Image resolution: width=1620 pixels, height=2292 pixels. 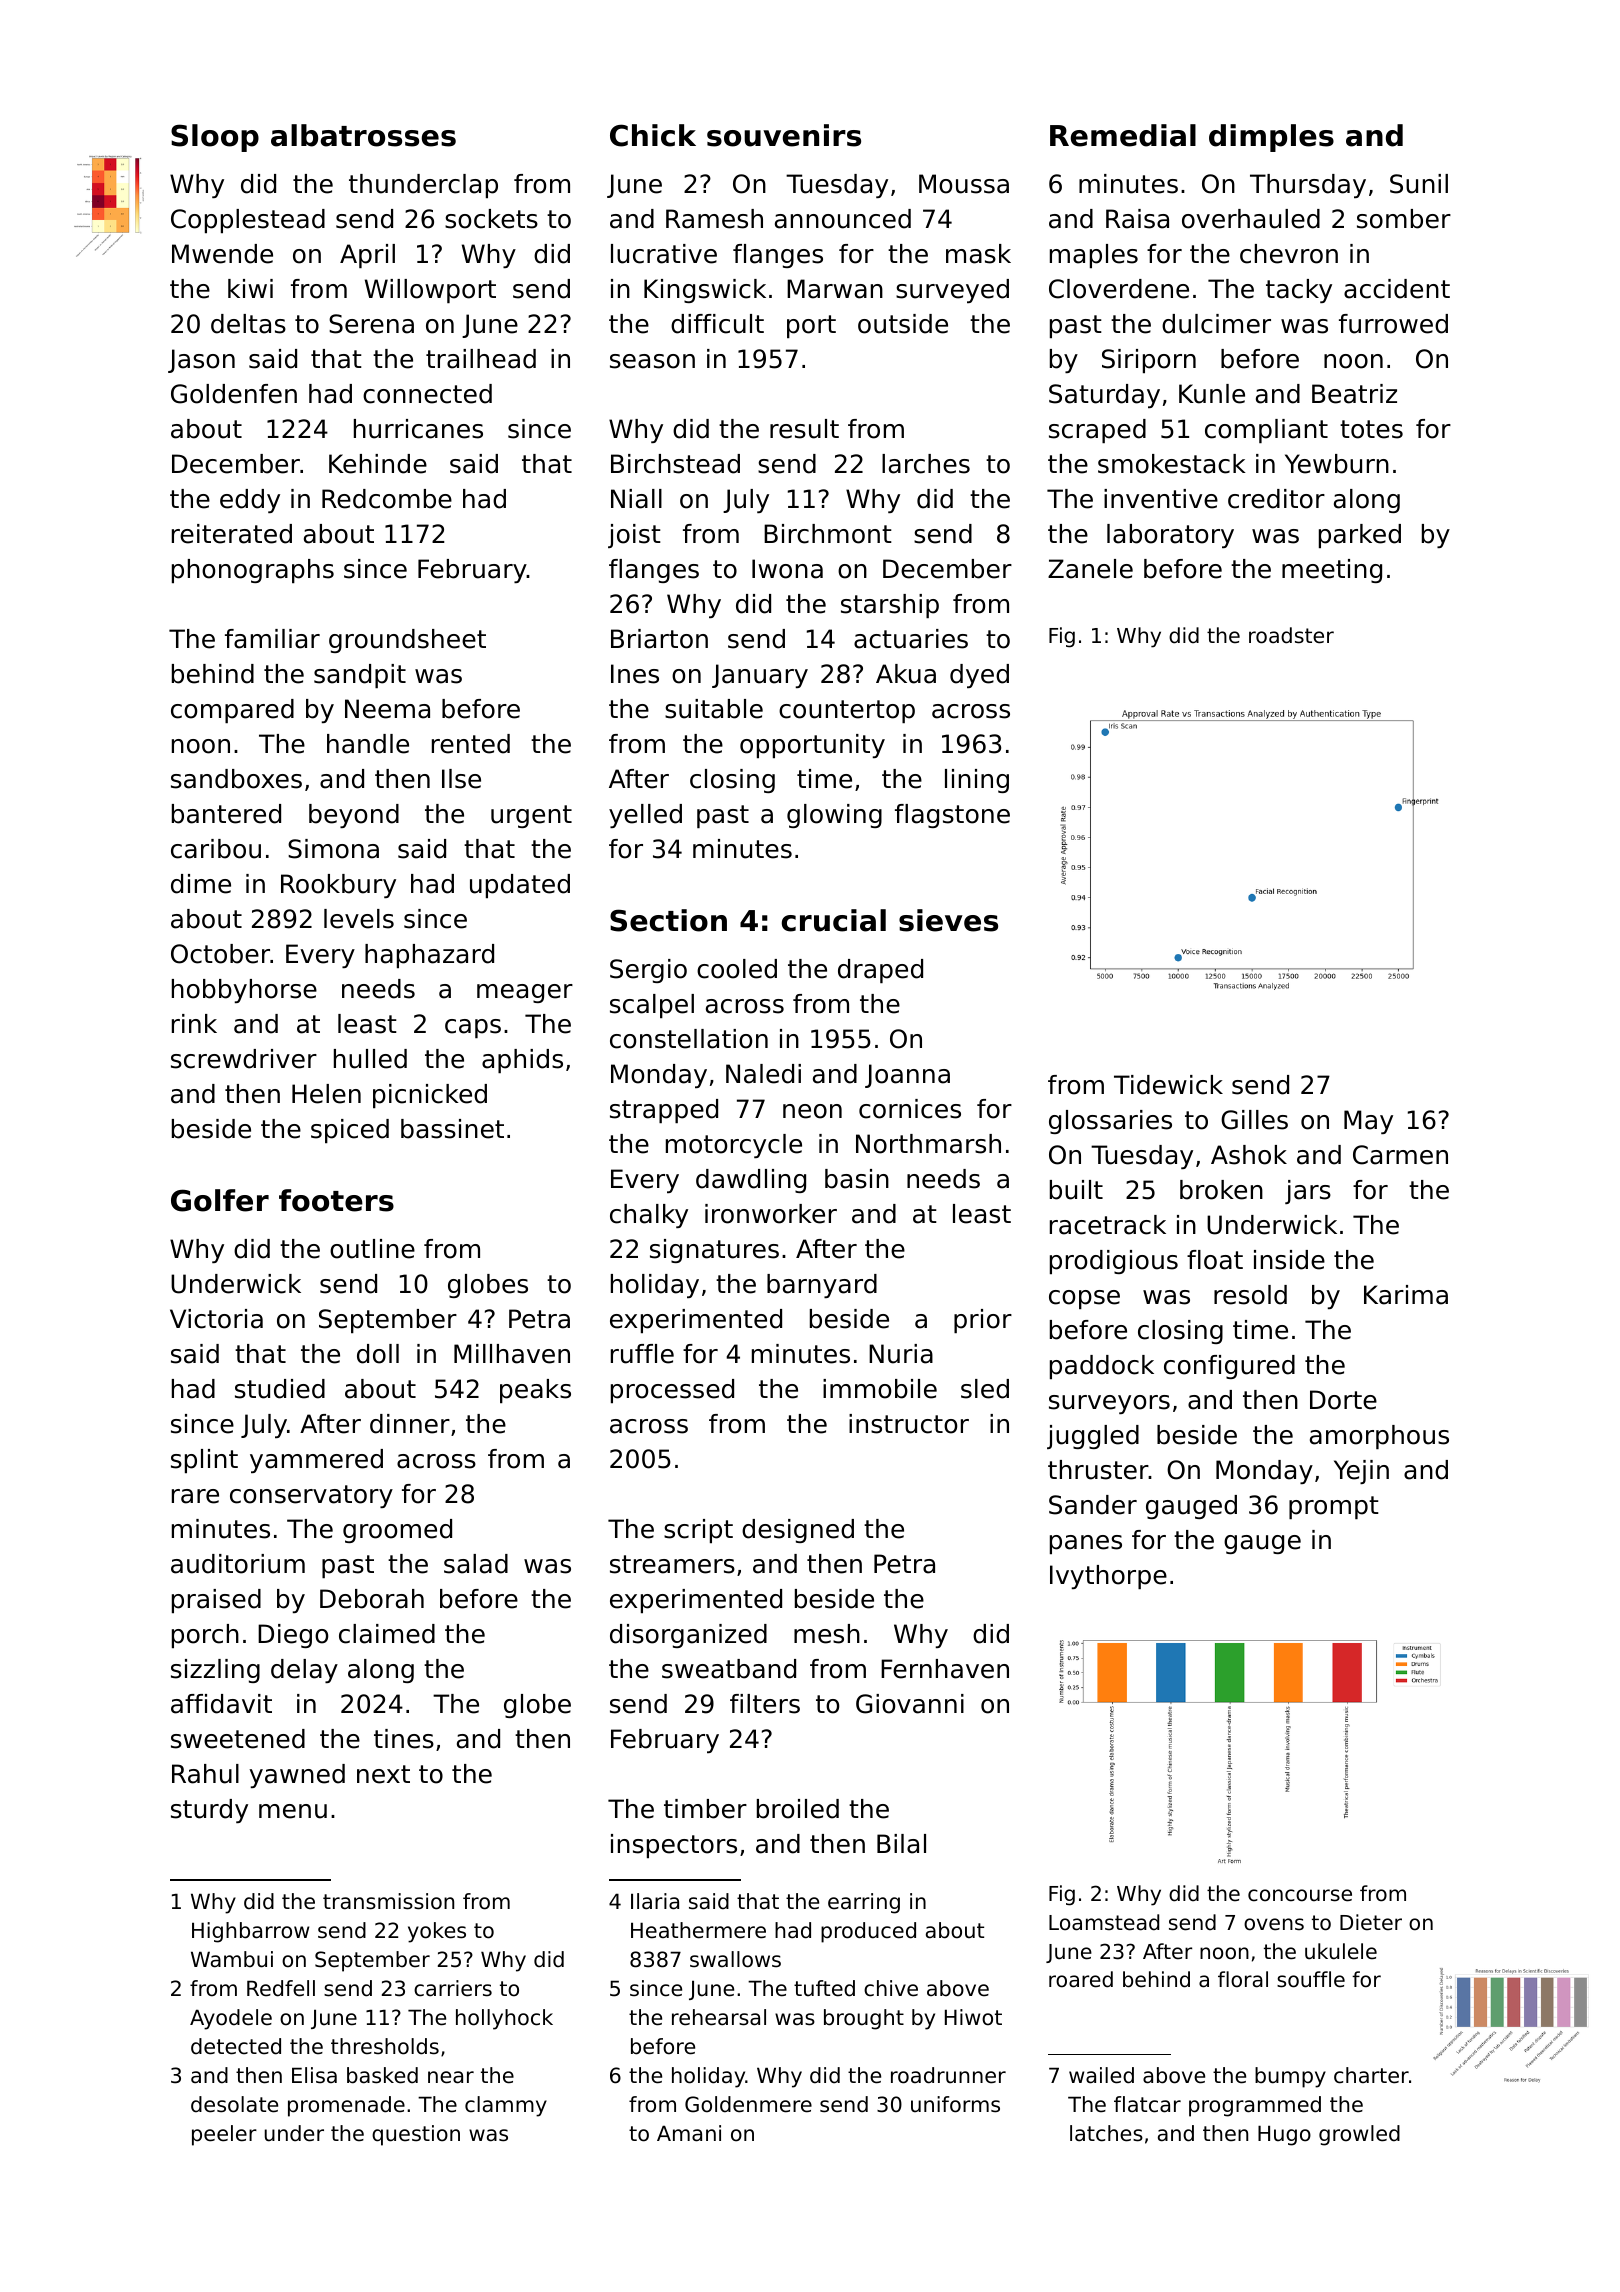 What do you see at coordinates (244, 991) in the page?
I see `hobbyhorse` at bounding box center [244, 991].
